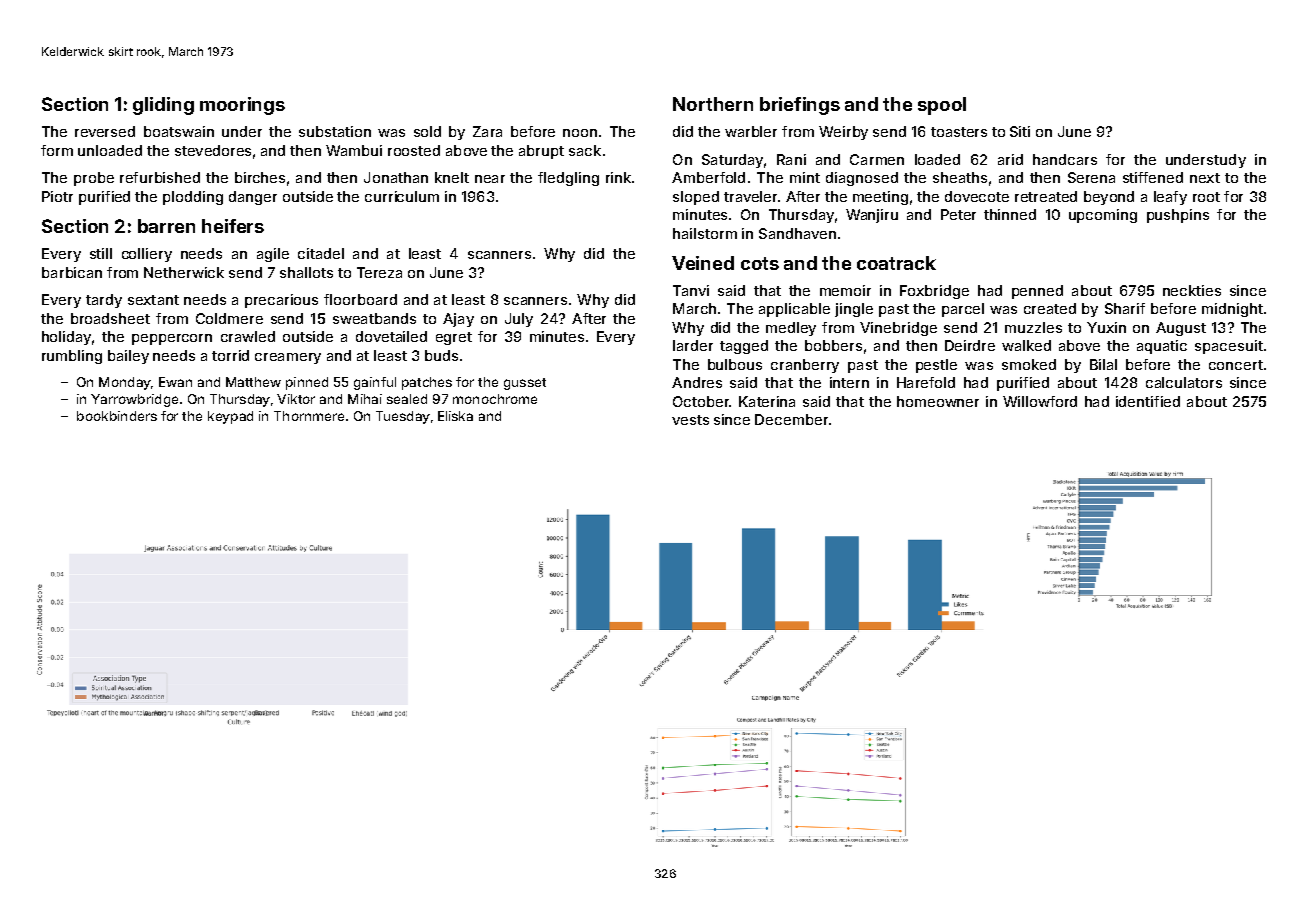  What do you see at coordinates (690, 420) in the screenshot?
I see `vests` at bounding box center [690, 420].
